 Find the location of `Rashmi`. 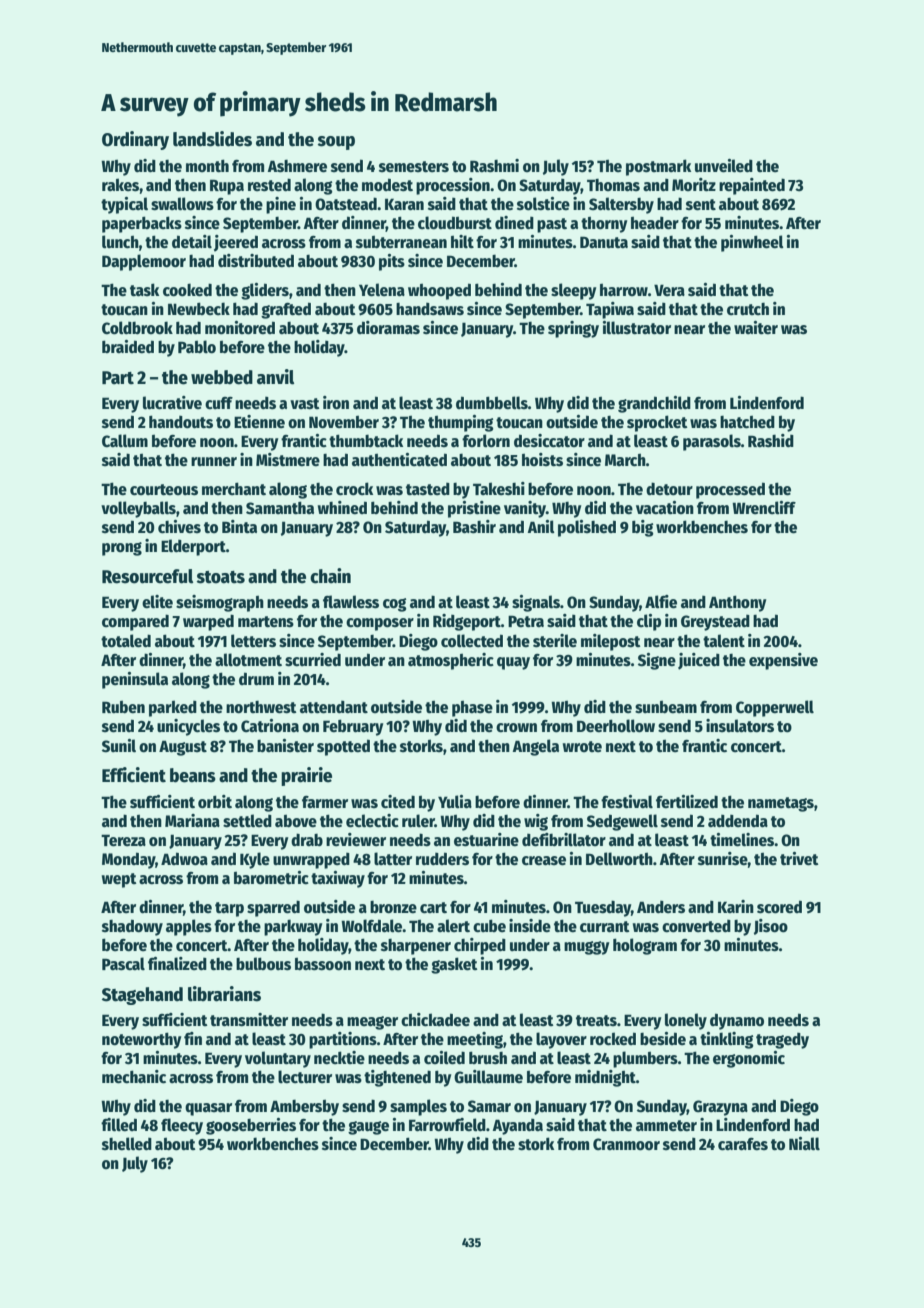

Rashmi is located at coordinates (494, 166).
